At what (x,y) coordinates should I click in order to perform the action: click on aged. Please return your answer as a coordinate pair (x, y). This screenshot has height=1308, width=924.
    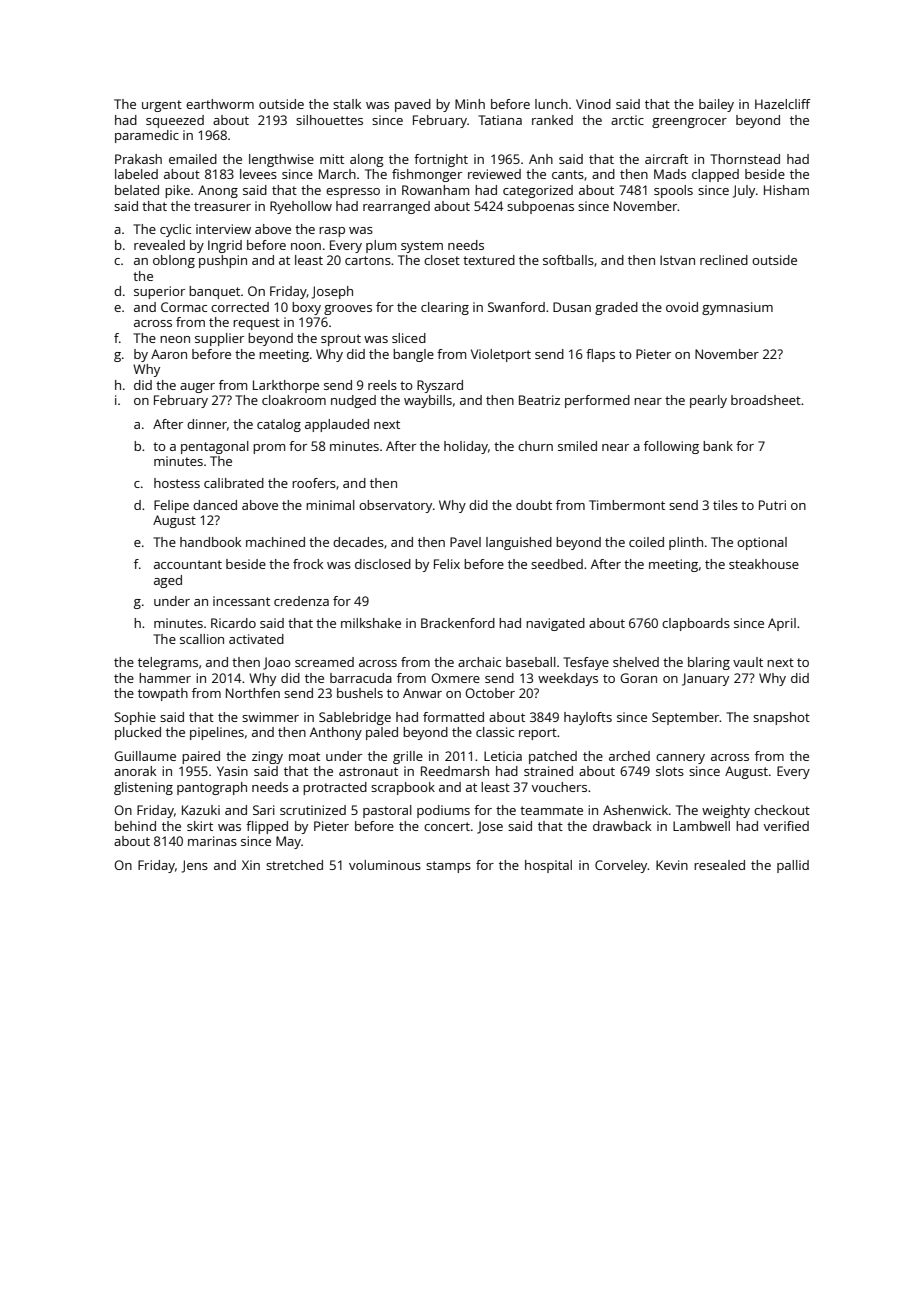
    Looking at the image, I should click on (168, 581).
